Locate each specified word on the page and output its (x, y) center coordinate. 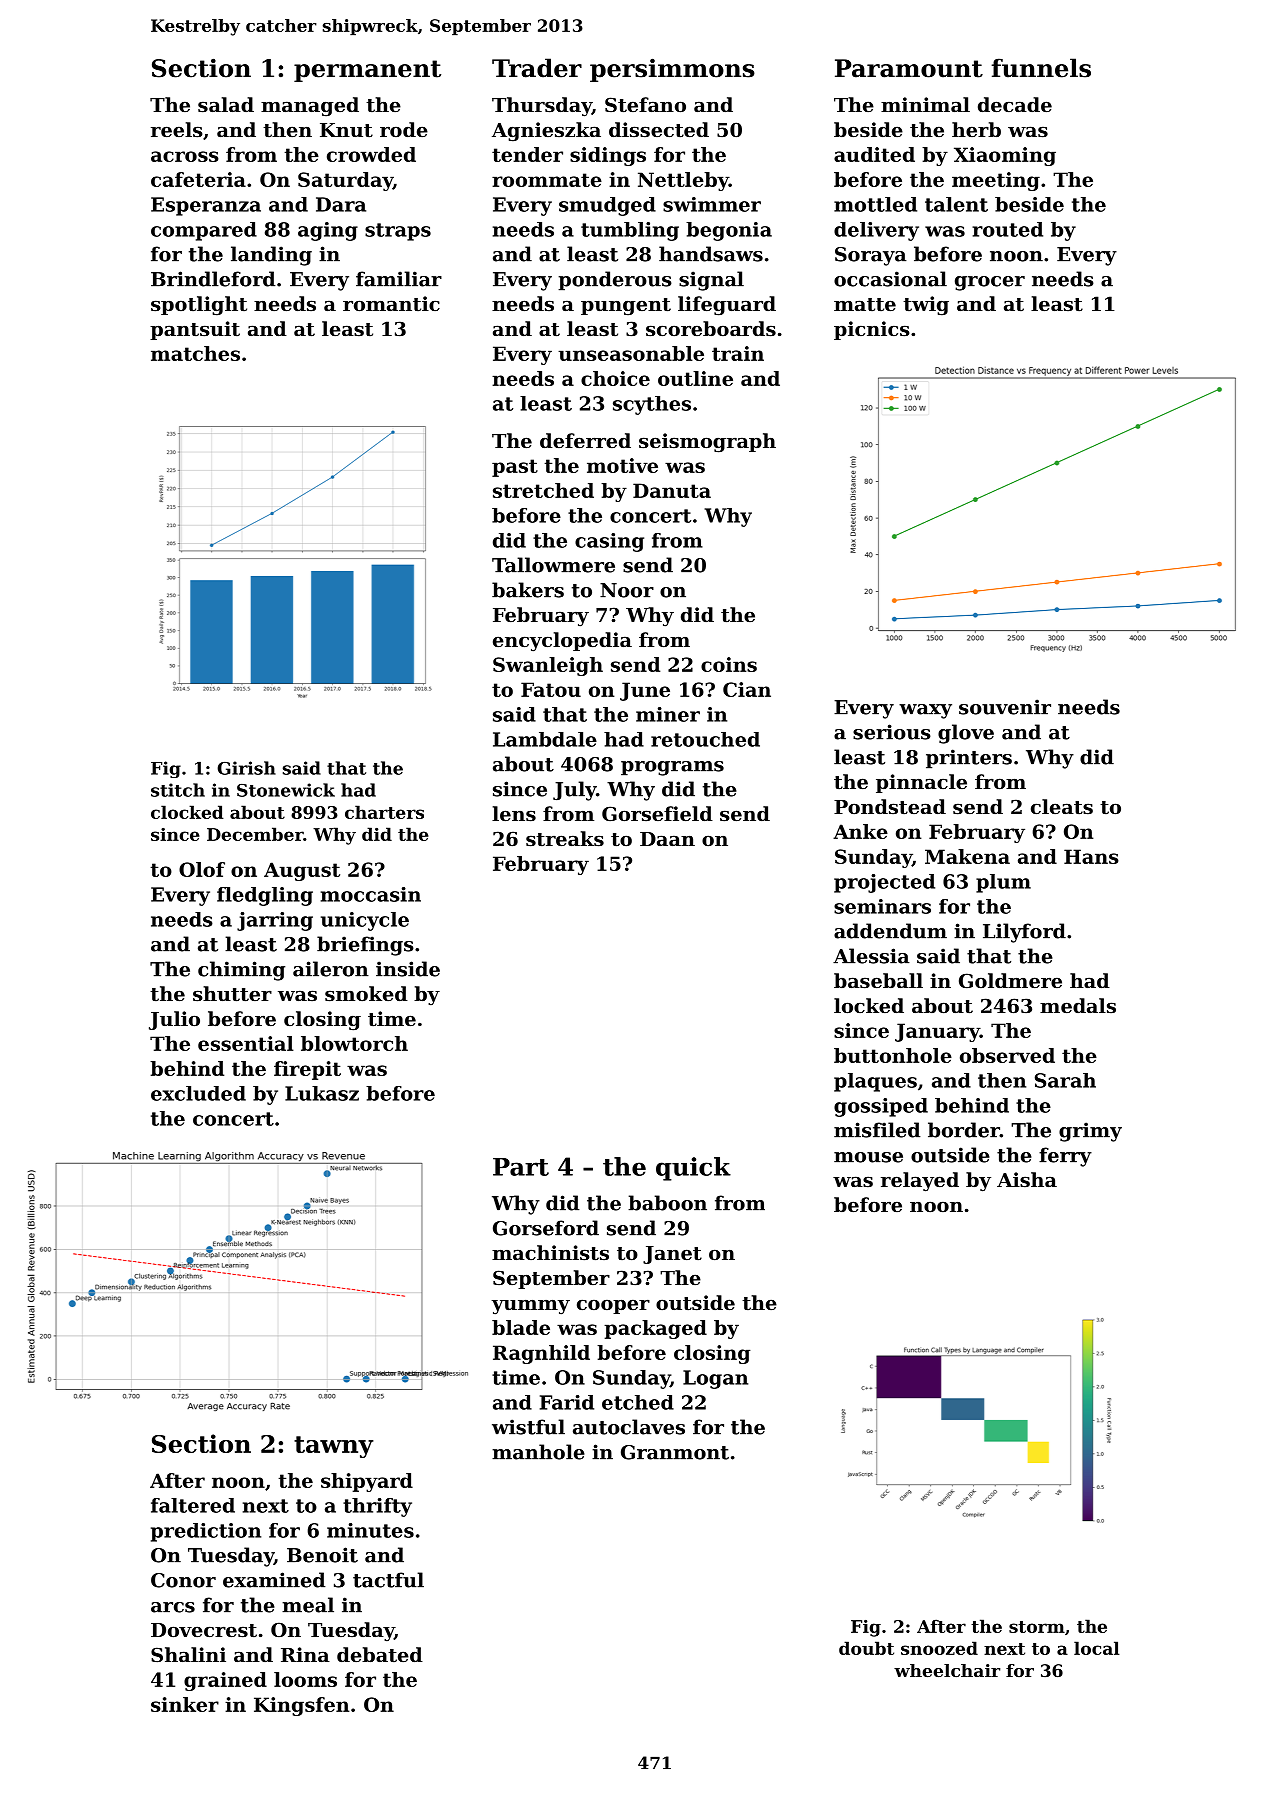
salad (226, 105)
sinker (185, 1704)
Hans (1091, 856)
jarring (275, 921)
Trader (537, 68)
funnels (1041, 68)
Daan (667, 839)
